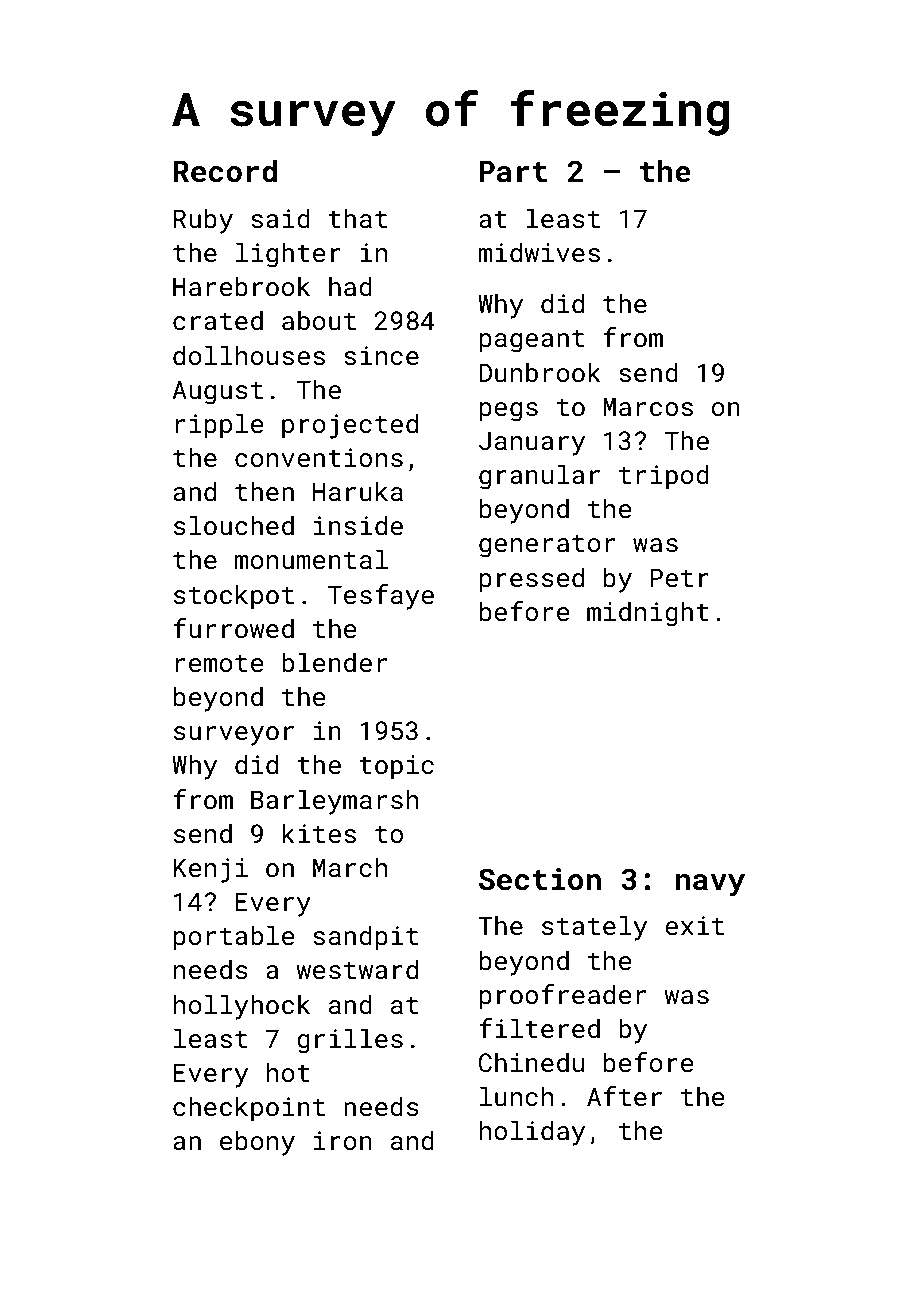 This page has height=1311, width=924. Describe the element at coordinates (540, 879) in the page. I see `Section` at that location.
